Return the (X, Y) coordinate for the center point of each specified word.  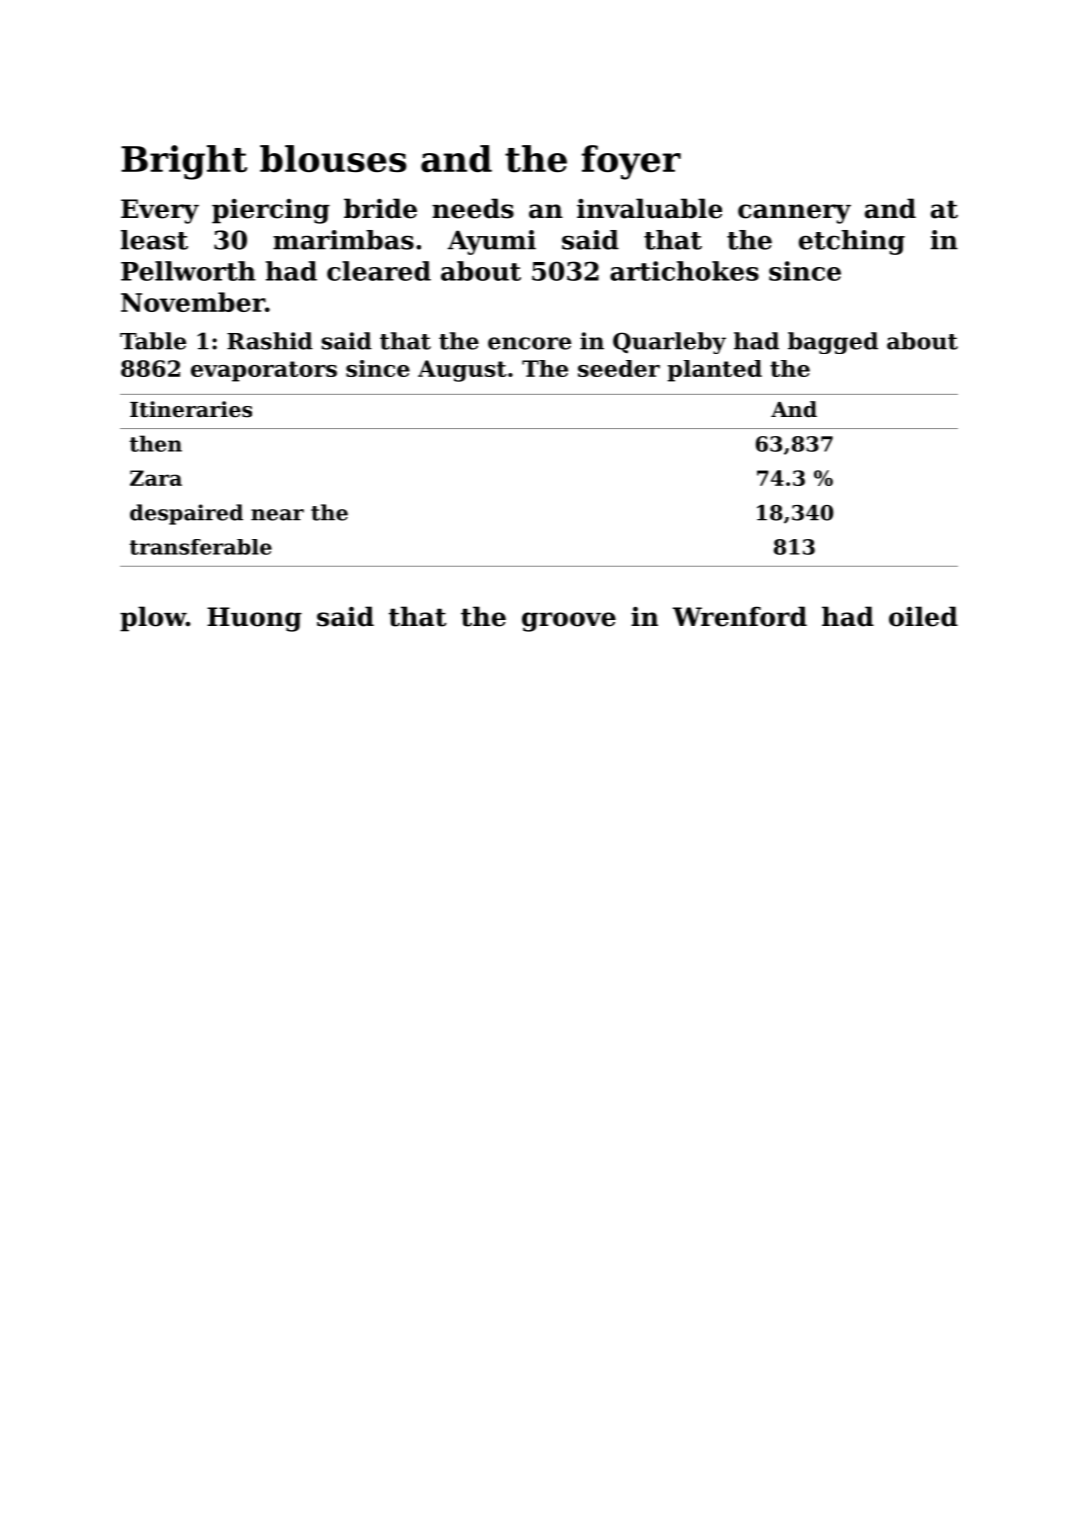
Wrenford (740, 616)
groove (569, 622)
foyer (631, 162)
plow (153, 619)
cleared (379, 271)
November (193, 302)
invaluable (649, 208)
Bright (184, 162)
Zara (156, 478)
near (277, 515)
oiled (923, 616)
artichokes (684, 271)
